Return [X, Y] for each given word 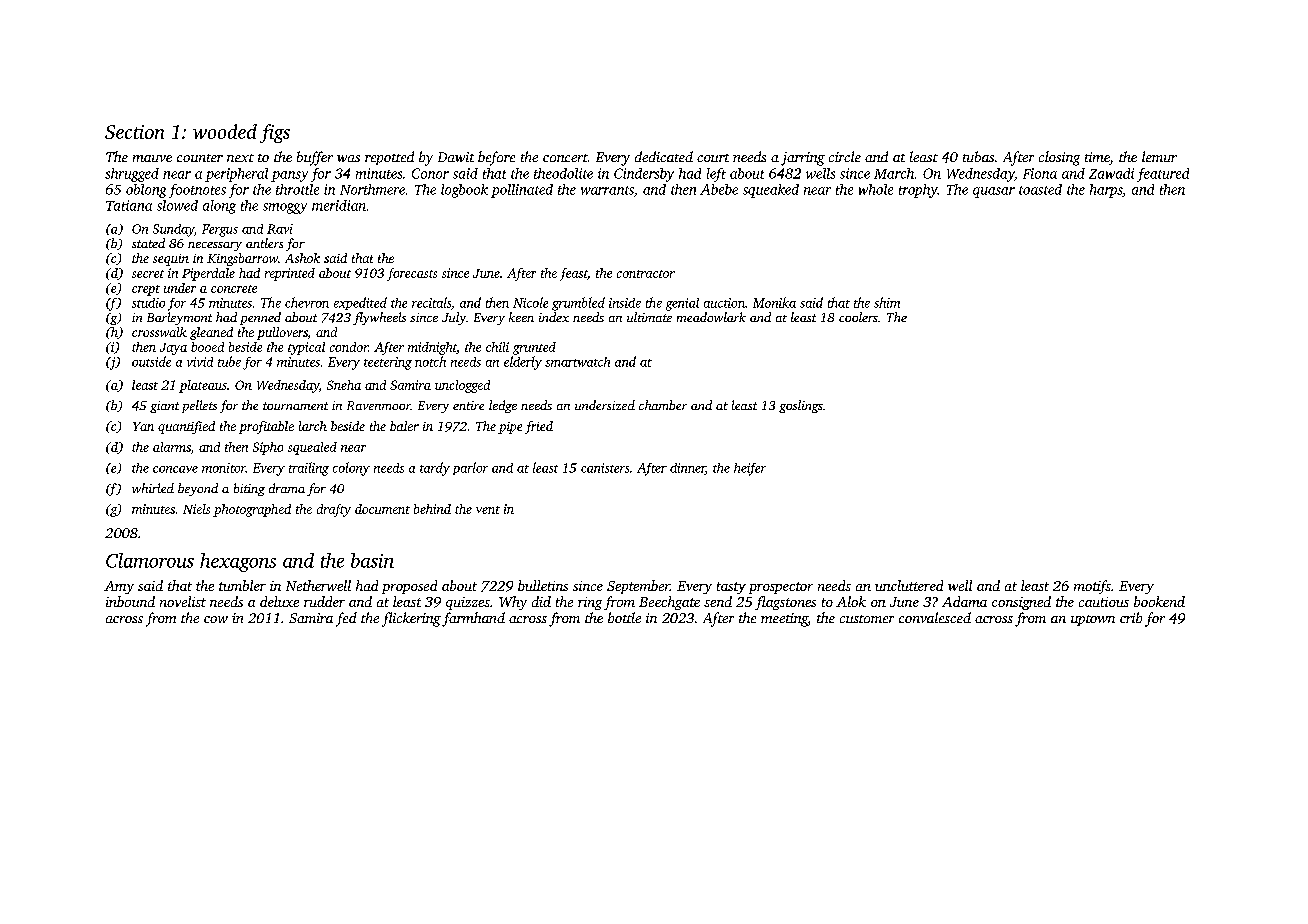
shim [887, 302]
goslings [801, 406]
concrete [234, 289]
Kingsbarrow [242, 259]
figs [275, 133]
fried [539, 427]
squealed [312, 448]
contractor [646, 274]
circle [845, 156]
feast [574, 274]
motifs [1092, 587]
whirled [153, 488]
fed [346, 619]
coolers [858, 317]
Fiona [1040, 173]
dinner [687, 469]
